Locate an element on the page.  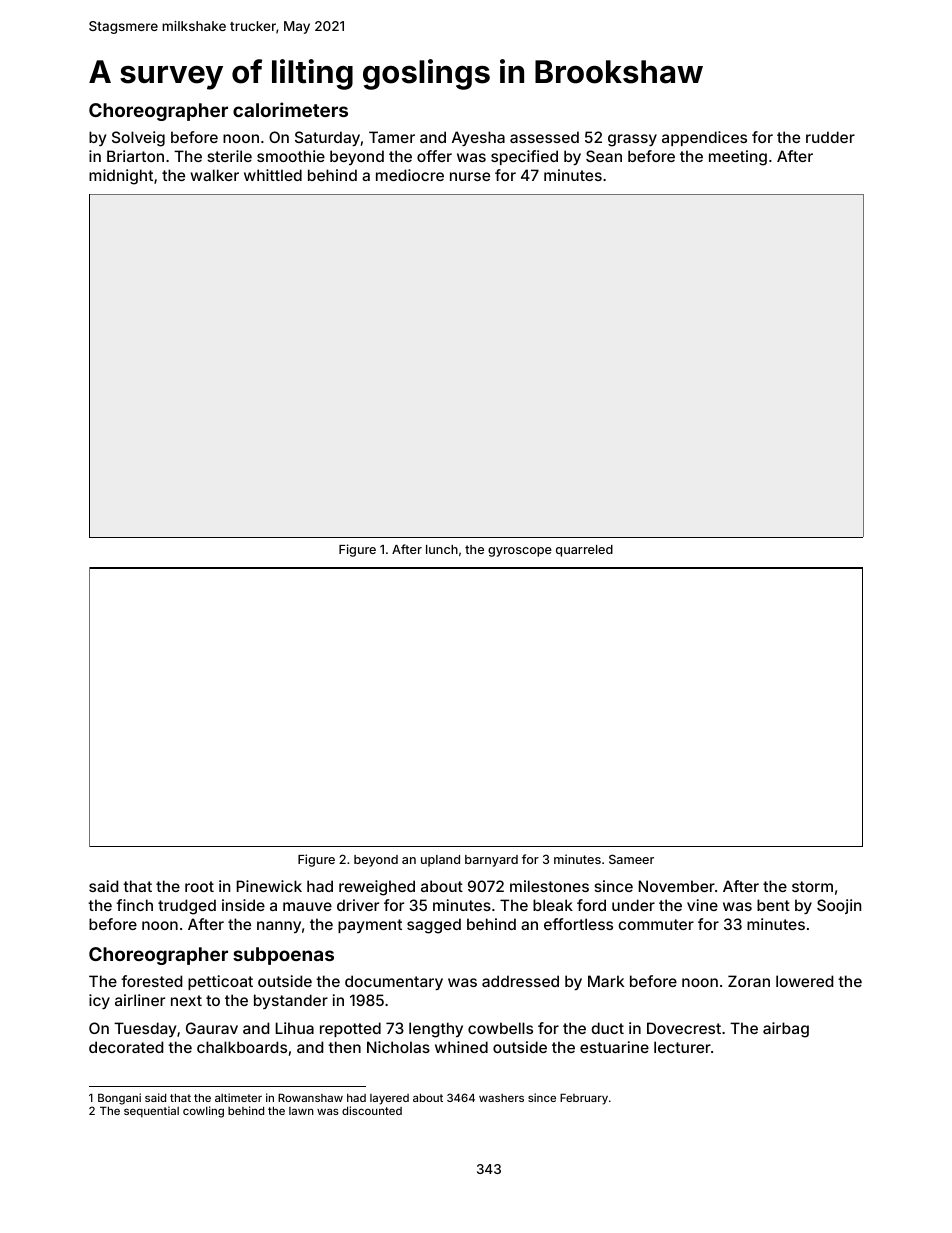
lawn is located at coordinates (301, 1111).
